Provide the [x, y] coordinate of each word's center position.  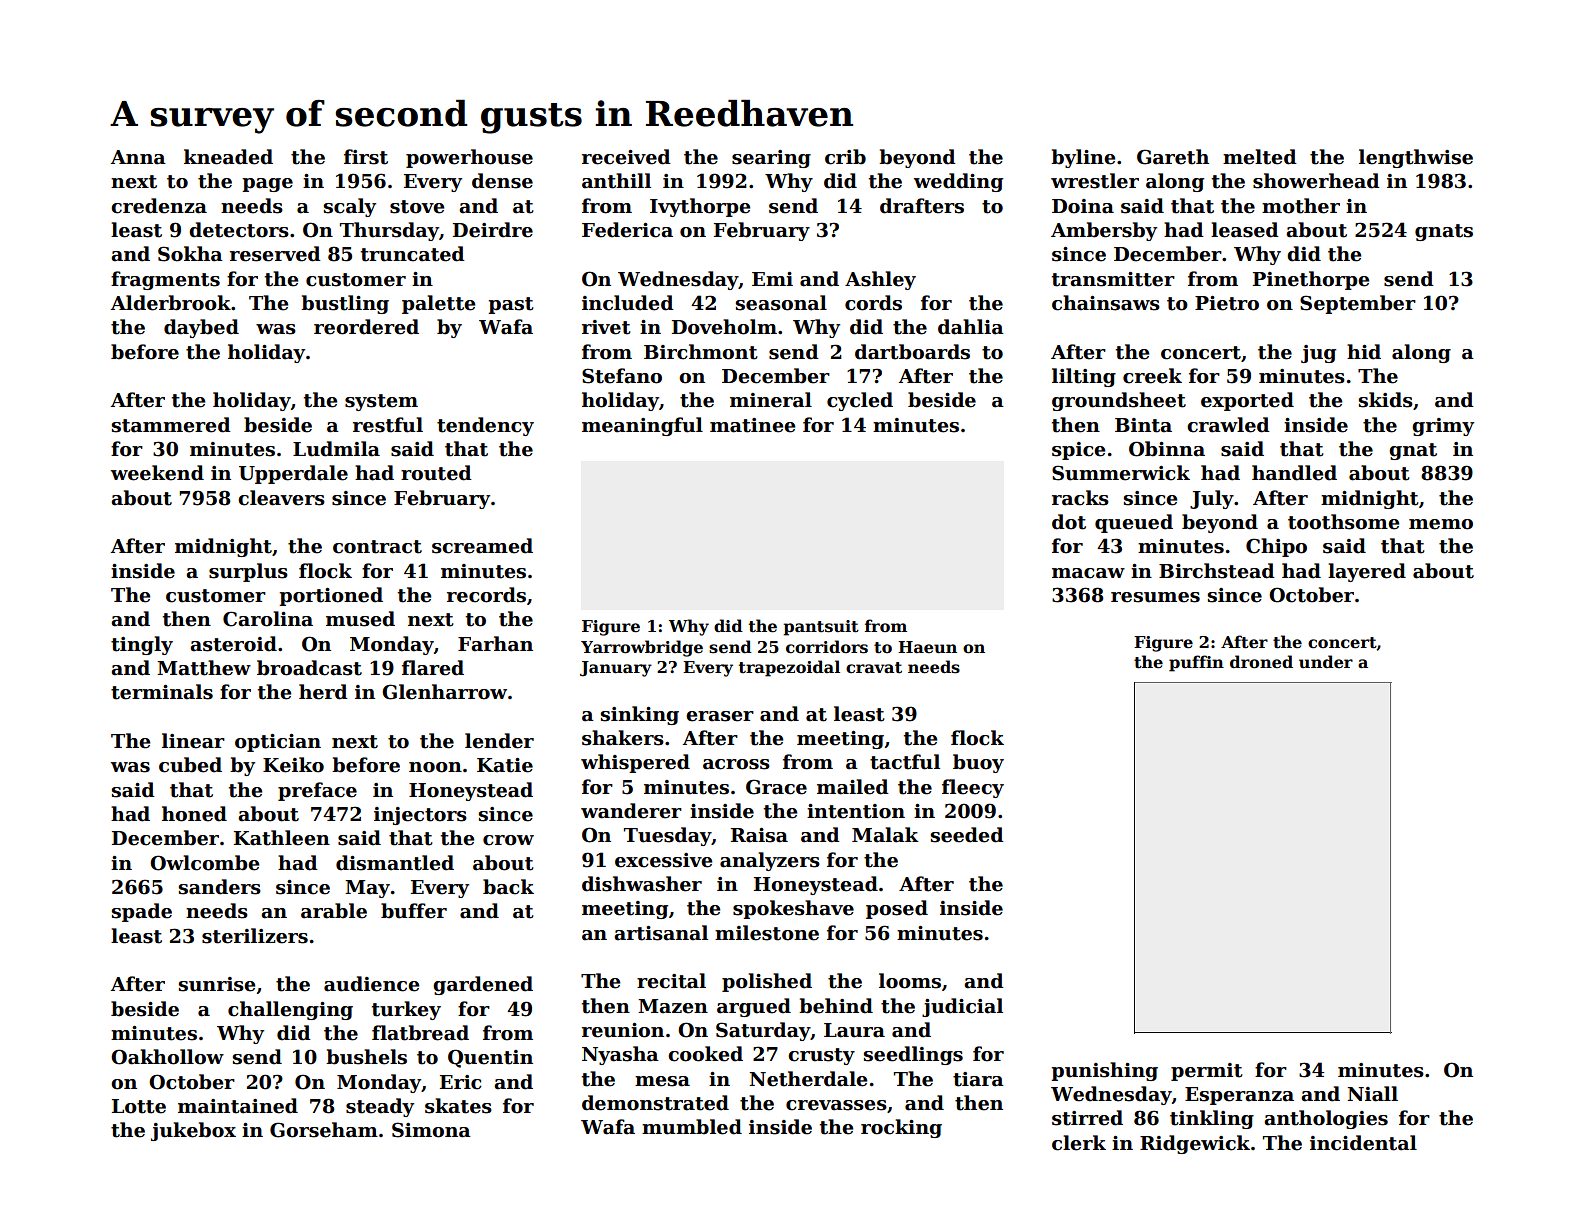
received [626, 157]
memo [1441, 524]
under [1326, 662]
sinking [640, 715]
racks [1080, 498]
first [366, 157]
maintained [238, 1106]
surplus [248, 572]
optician [278, 743]
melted [1260, 157]
